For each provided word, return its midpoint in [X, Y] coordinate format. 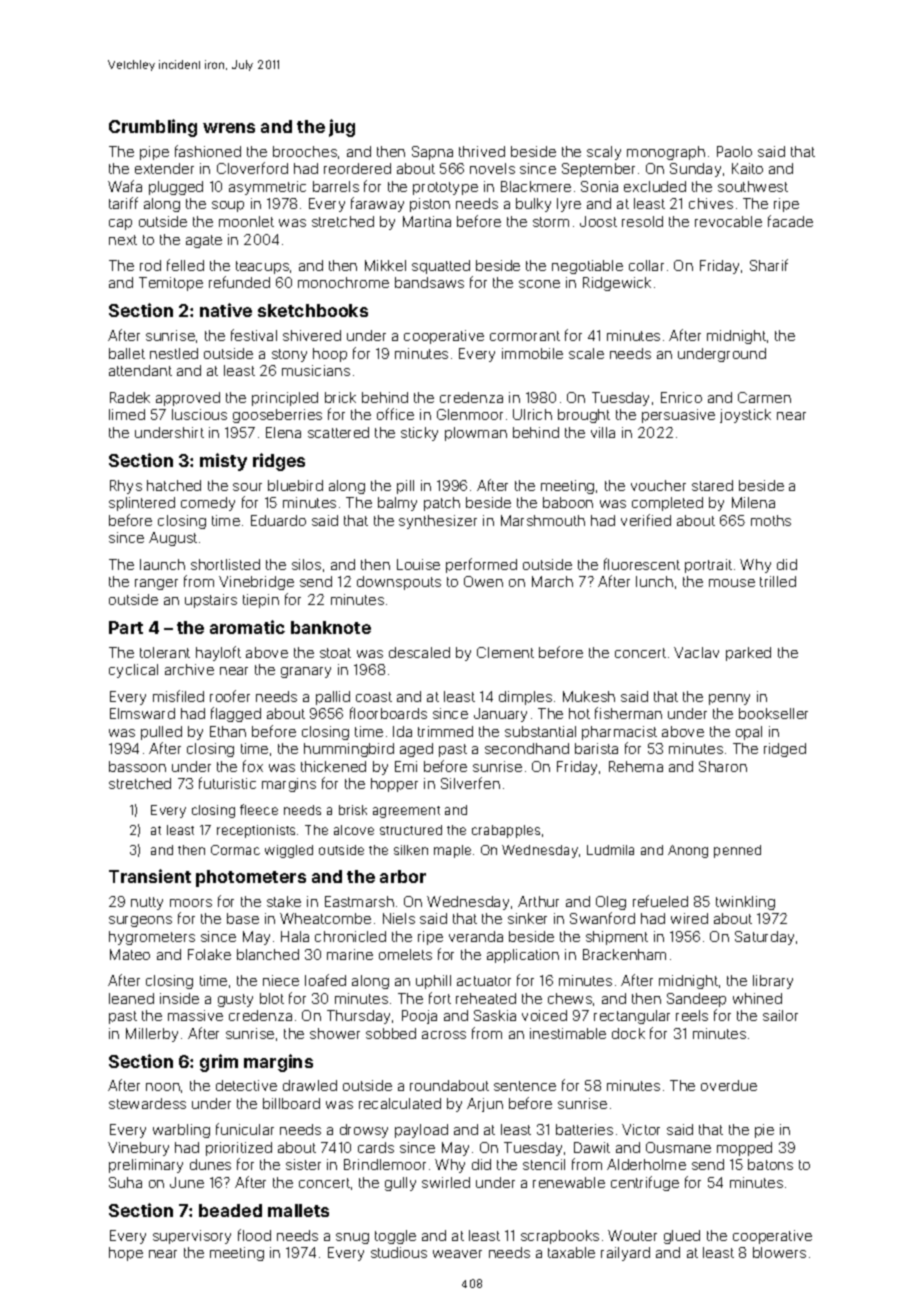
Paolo [734, 151]
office [395, 414]
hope [126, 1254]
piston [430, 205]
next [123, 240]
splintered [142, 504]
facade [790, 221]
